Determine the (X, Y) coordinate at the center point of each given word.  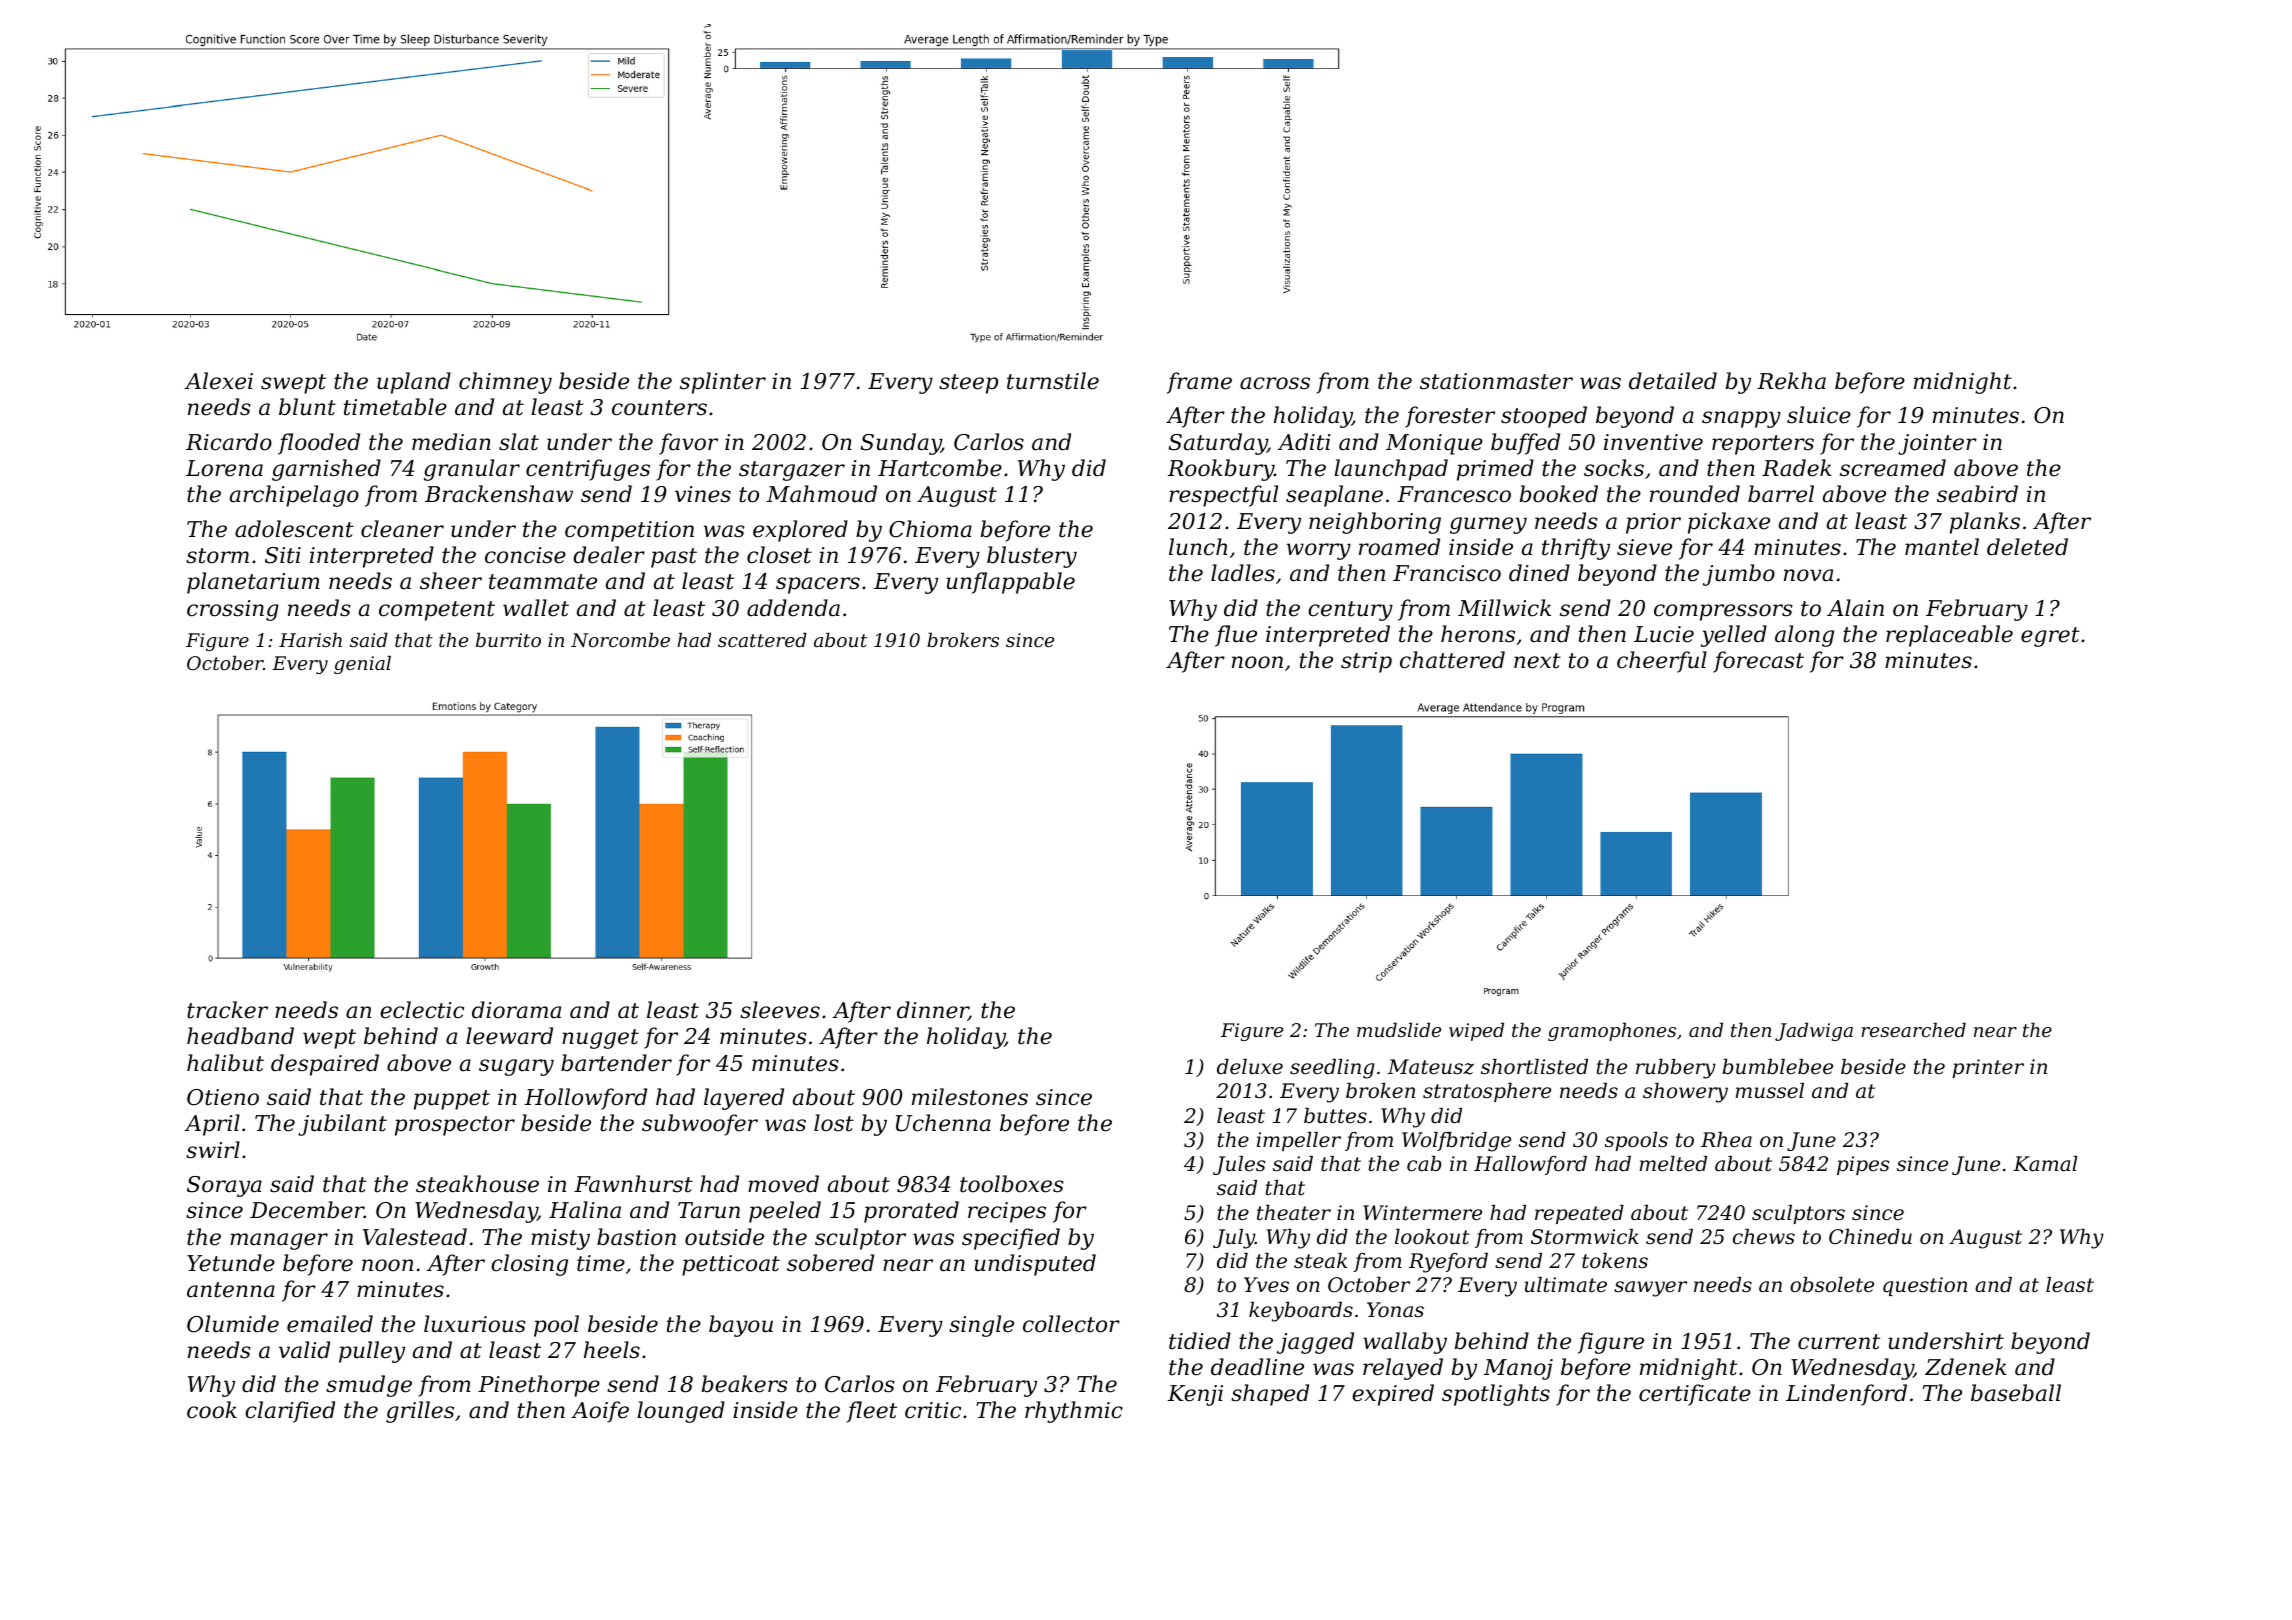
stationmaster (1496, 381)
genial (362, 665)
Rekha (1791, 381)
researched (1913, 1030)
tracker (227, 1010)
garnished (326, 470)
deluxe (1250, 1067)
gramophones (1612, 1032)
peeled (785, 1212)
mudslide (1399, 1030)
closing (529, 1265)
